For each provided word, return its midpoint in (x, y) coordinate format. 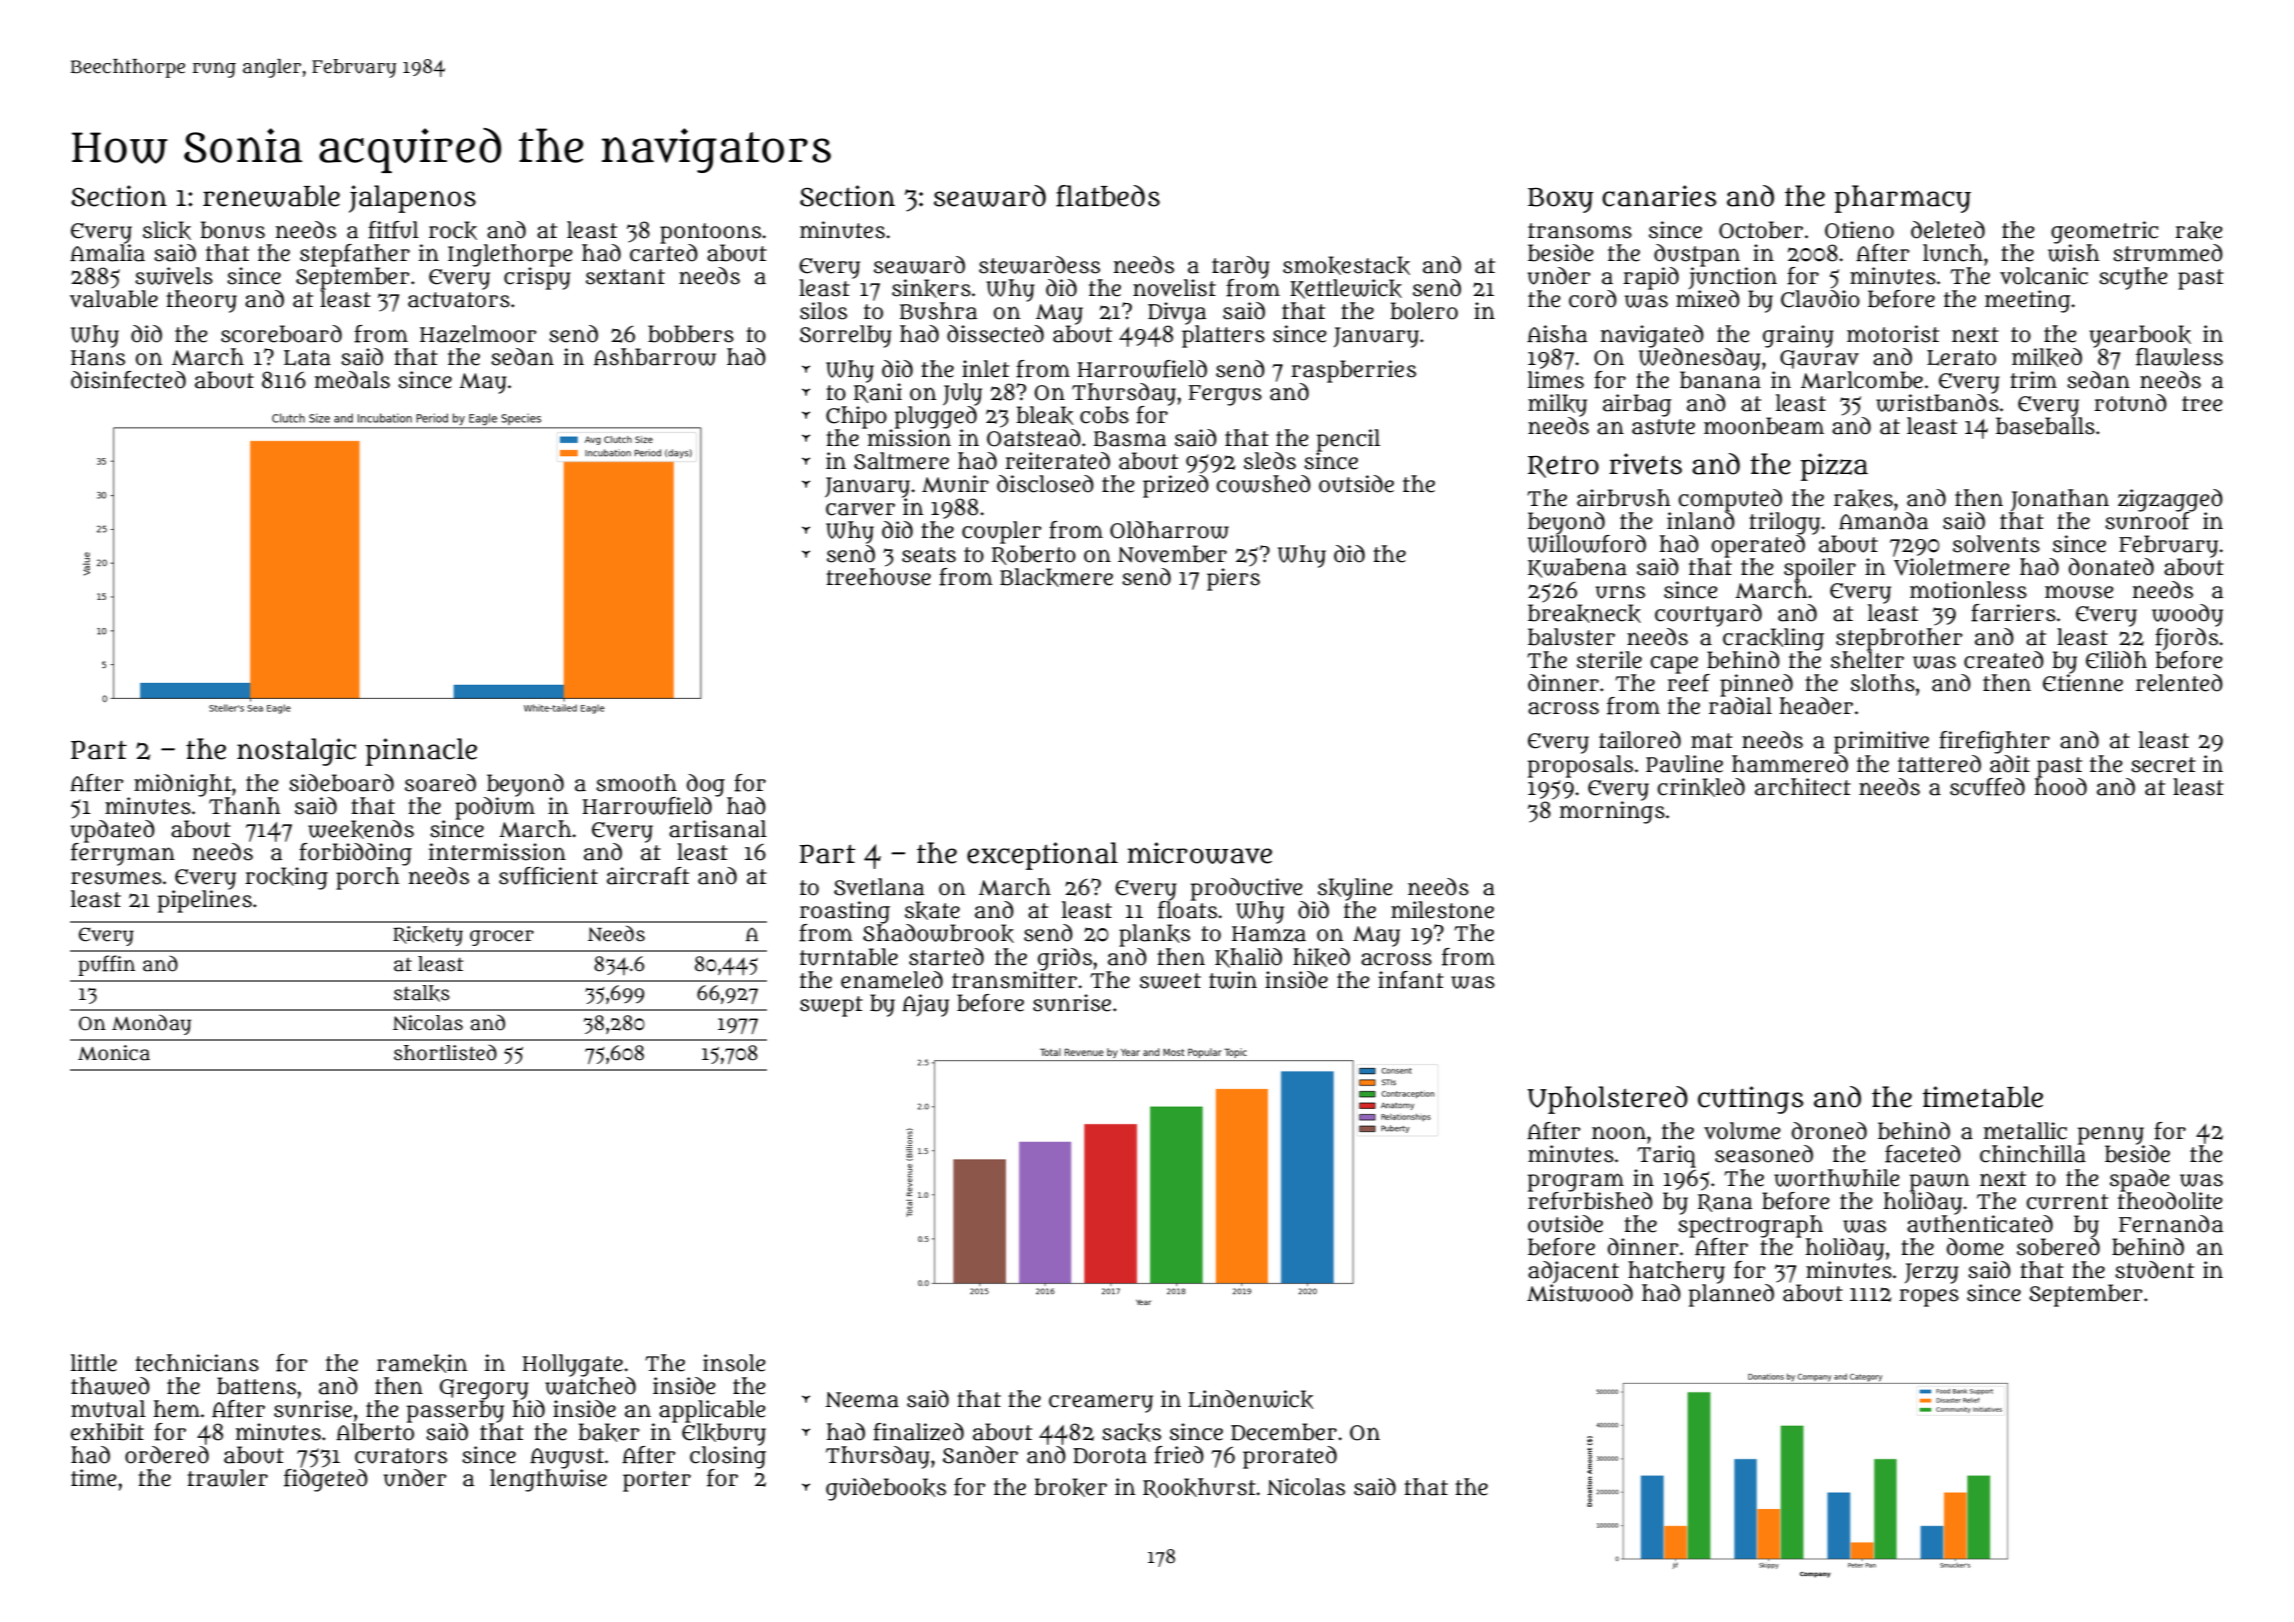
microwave (1199, 853)
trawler (227, 1478)
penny (2111, 1135)
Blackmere (1056, 577)
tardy (1241, 267)
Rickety (428, 936)
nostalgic (296, 752)
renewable (271, 196)
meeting (2027, 301)
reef (1688, 682)
